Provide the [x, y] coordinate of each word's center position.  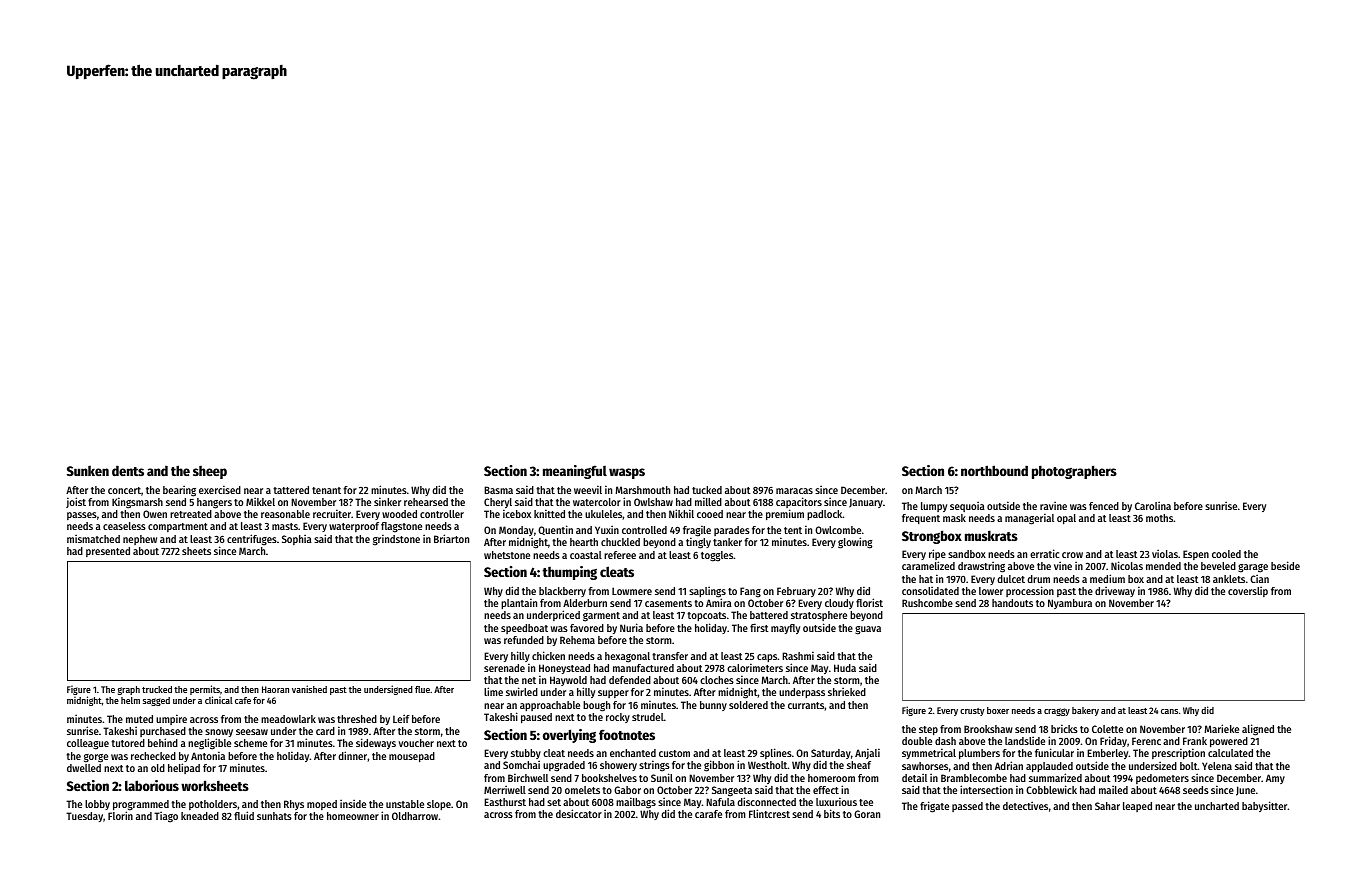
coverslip [1248, 591]
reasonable [285, 514]
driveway [1115, 591]
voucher [416, 743]
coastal [586, 555]
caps [767, 658]
